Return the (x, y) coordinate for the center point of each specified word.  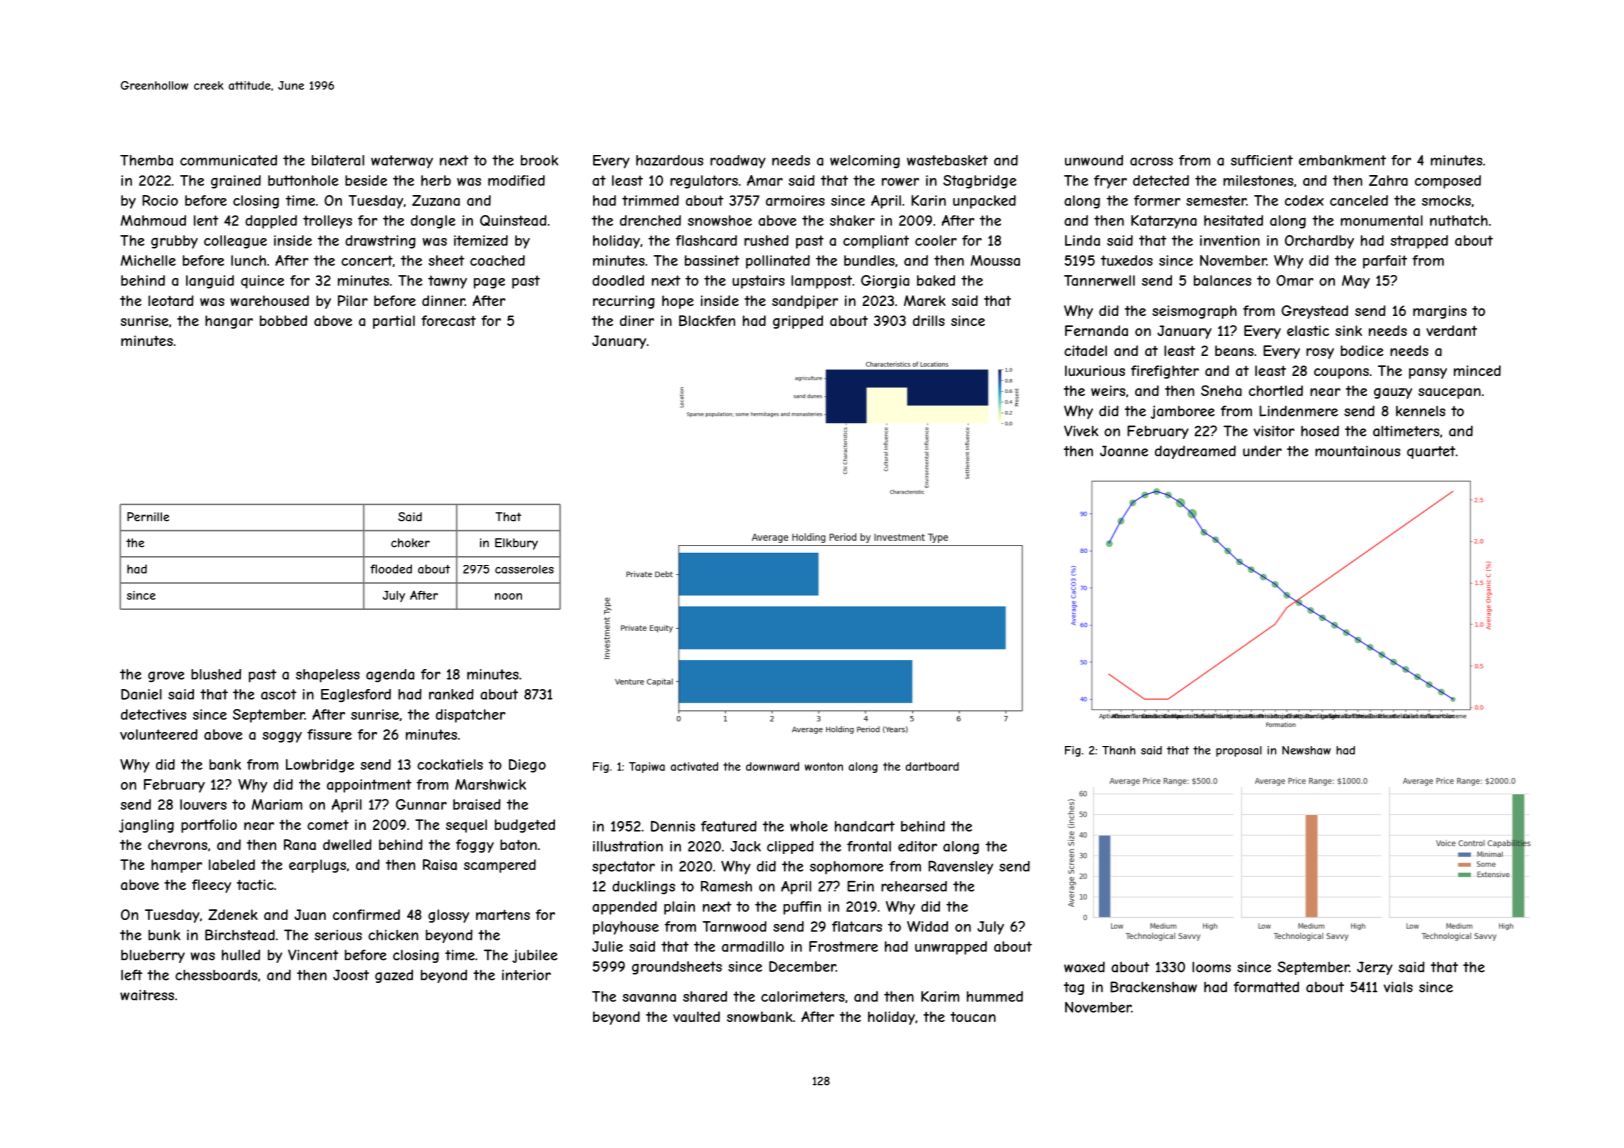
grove (166, 676)
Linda (1082, 240)
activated (694, 766)
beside (366, 180)
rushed (766, 240)
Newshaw (1306, 750)
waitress (147, 995)
